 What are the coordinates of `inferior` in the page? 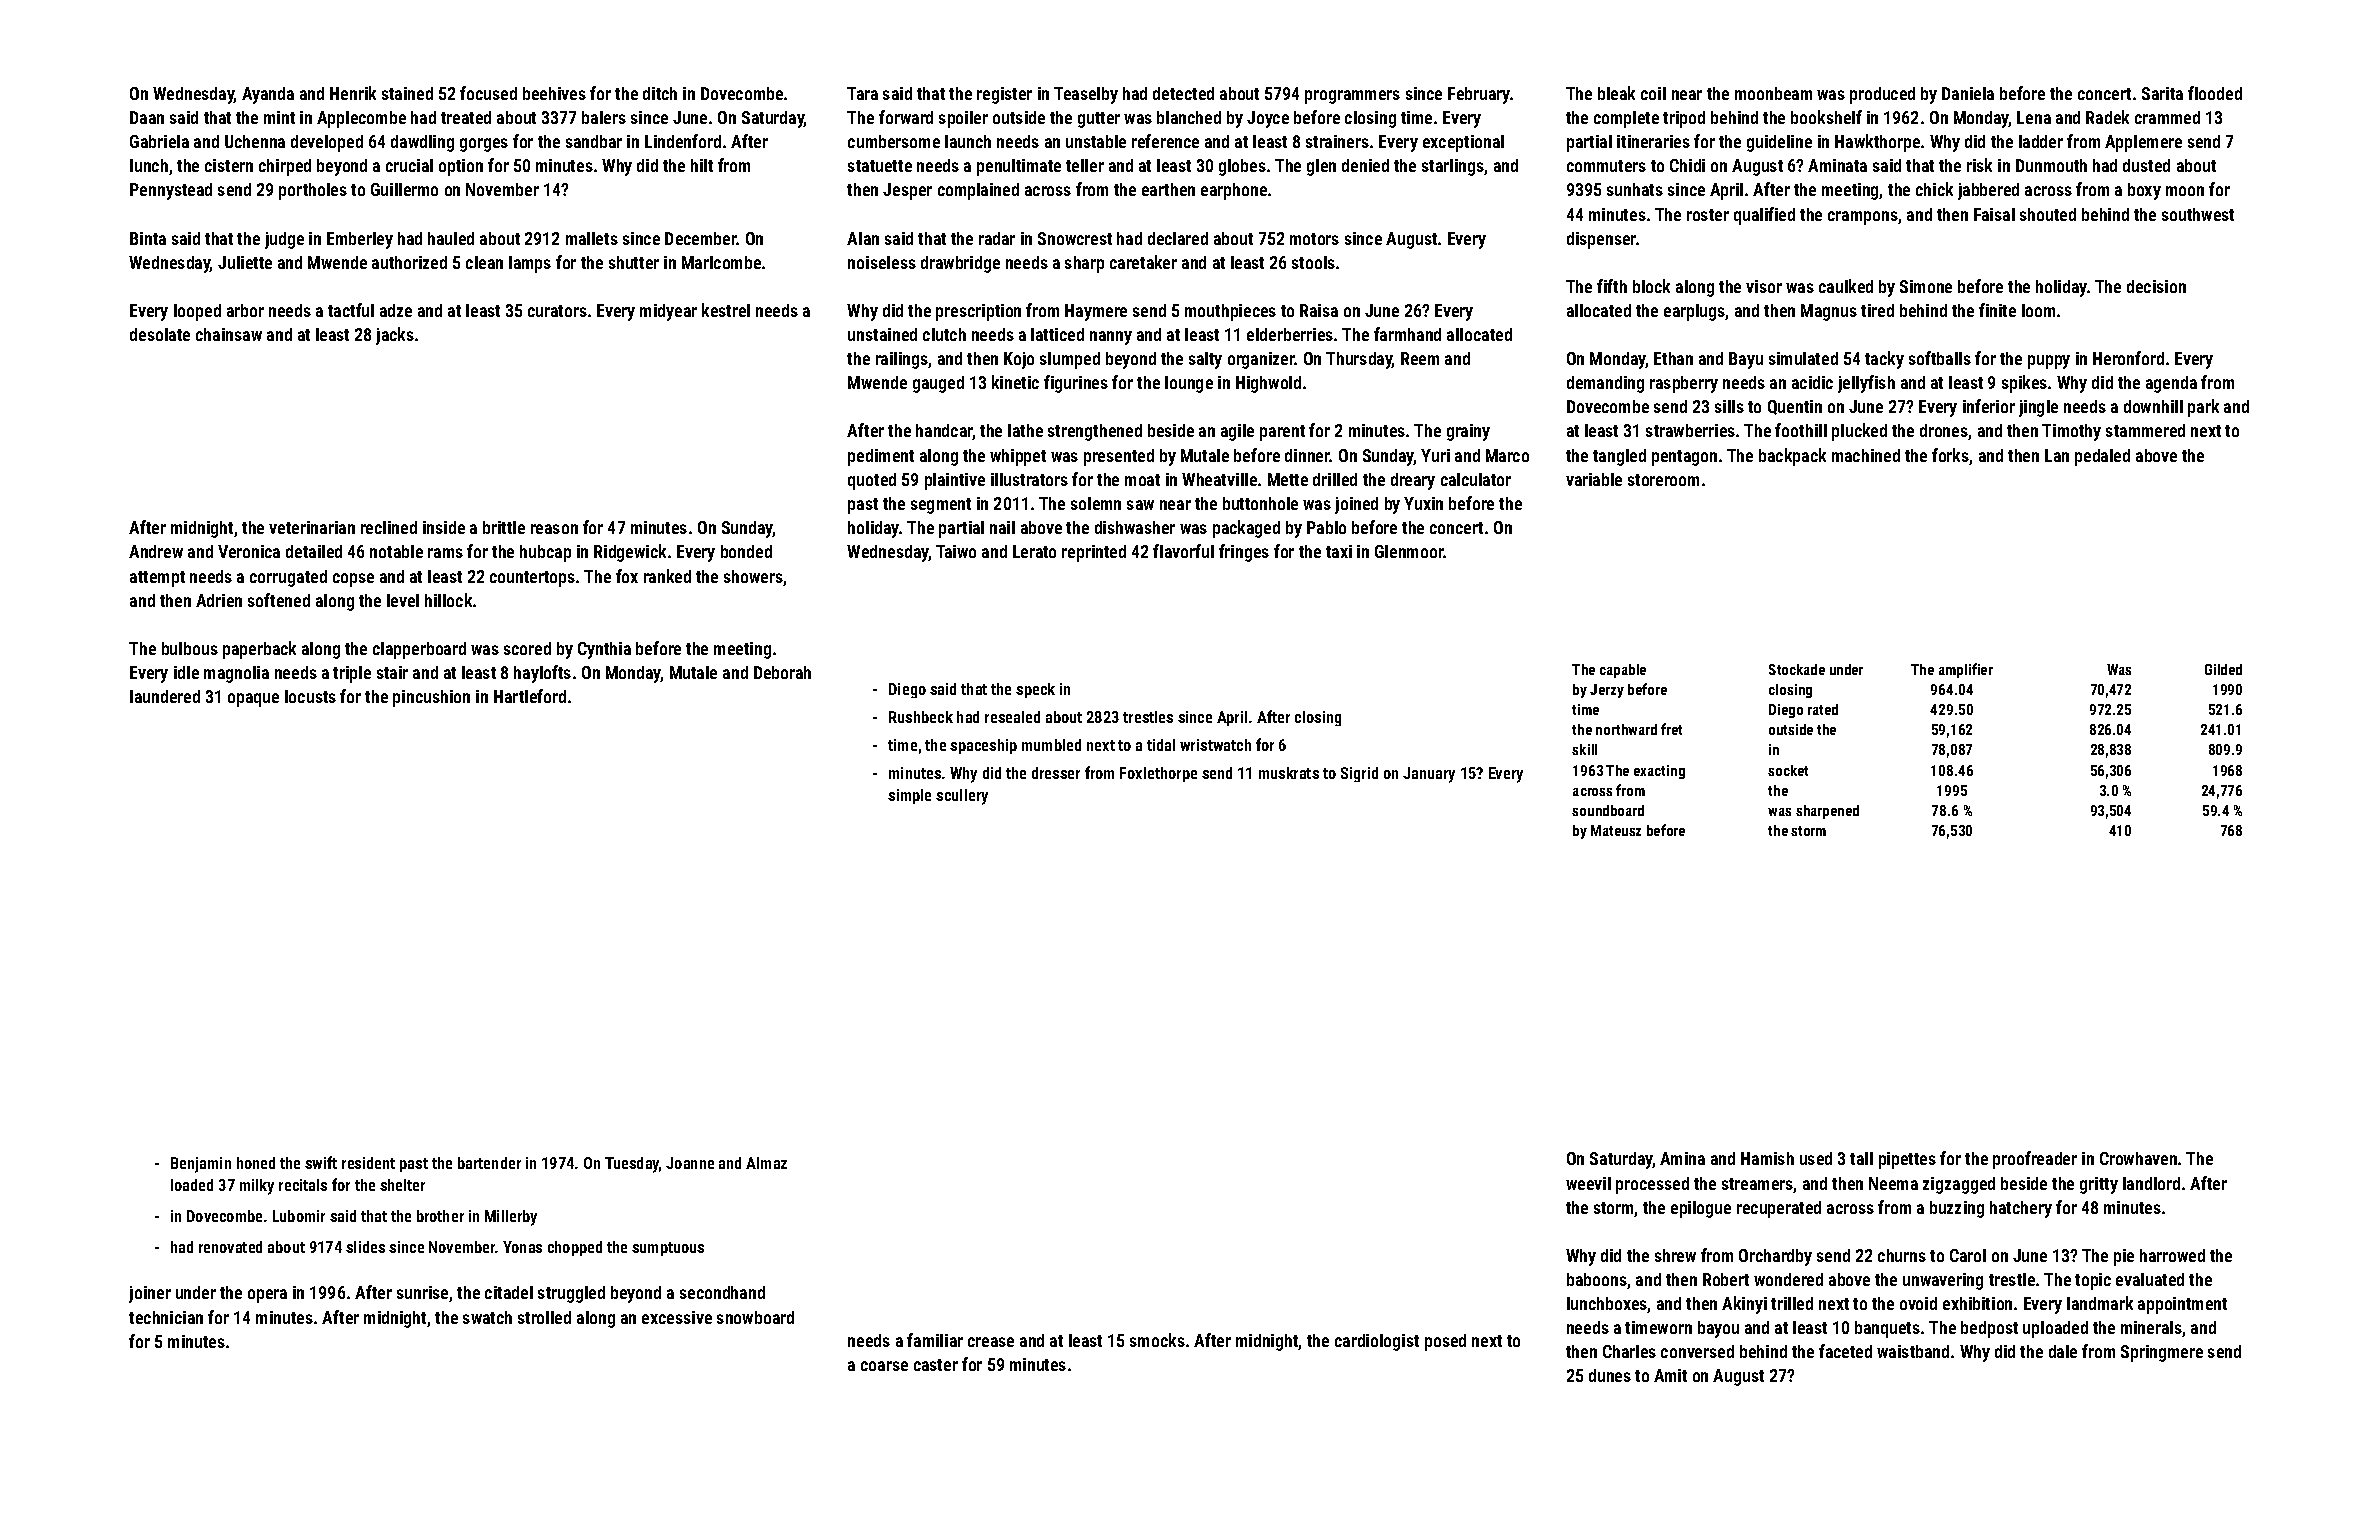 It's located at (1989, 406).
